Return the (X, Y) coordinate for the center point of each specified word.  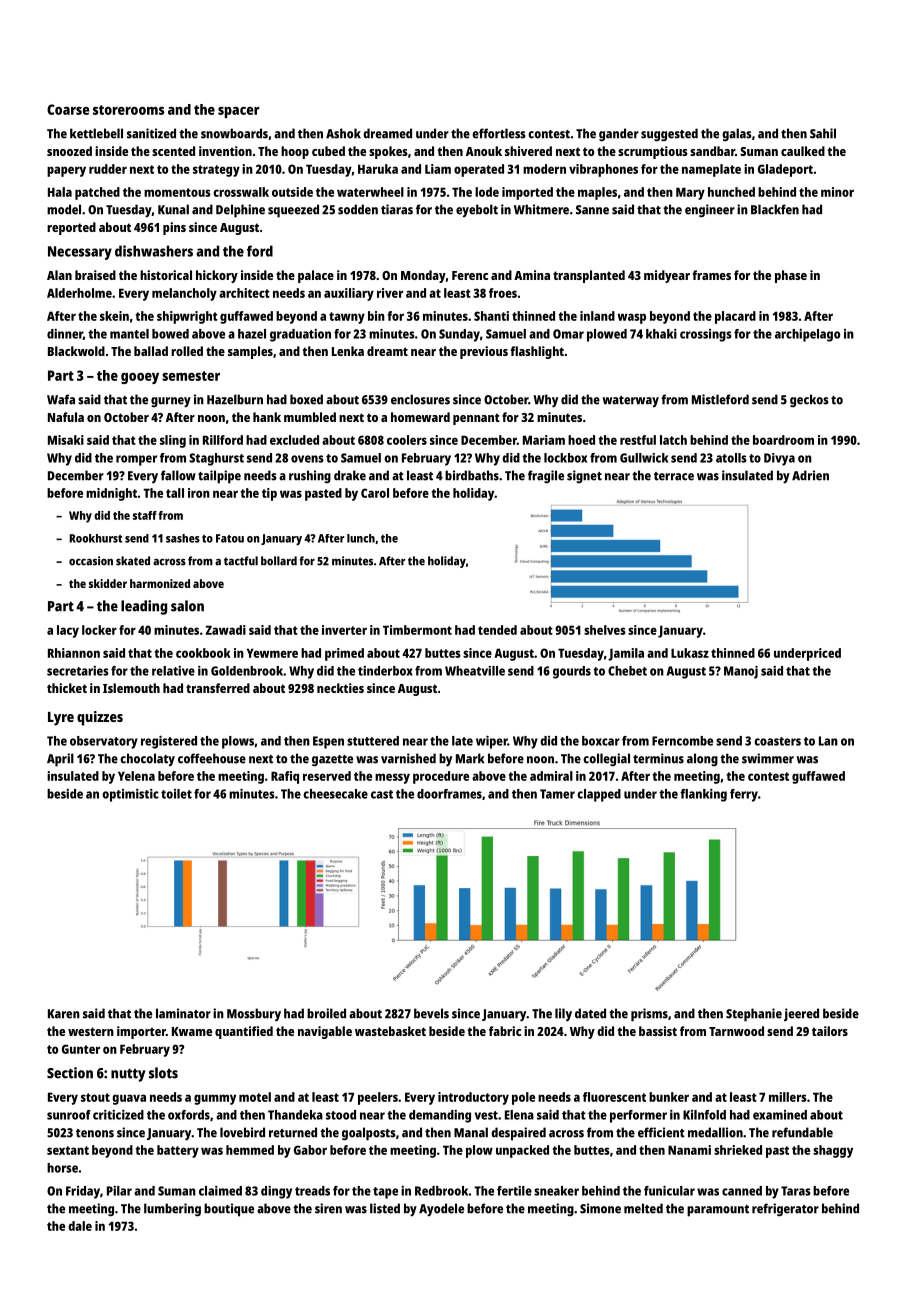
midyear (667, 276)
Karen (64, 1014)
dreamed (387, 133)
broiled (326, 1013)
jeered (801, 1014)
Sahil (823, 133)
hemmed (250, 1150)
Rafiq (285, 777)
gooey (140, 378)
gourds (572, 672)
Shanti (491, 316)
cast (382, 794)
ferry (744, 795)
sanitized (151, 133)
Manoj (741, 672)
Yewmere (272, 653)
